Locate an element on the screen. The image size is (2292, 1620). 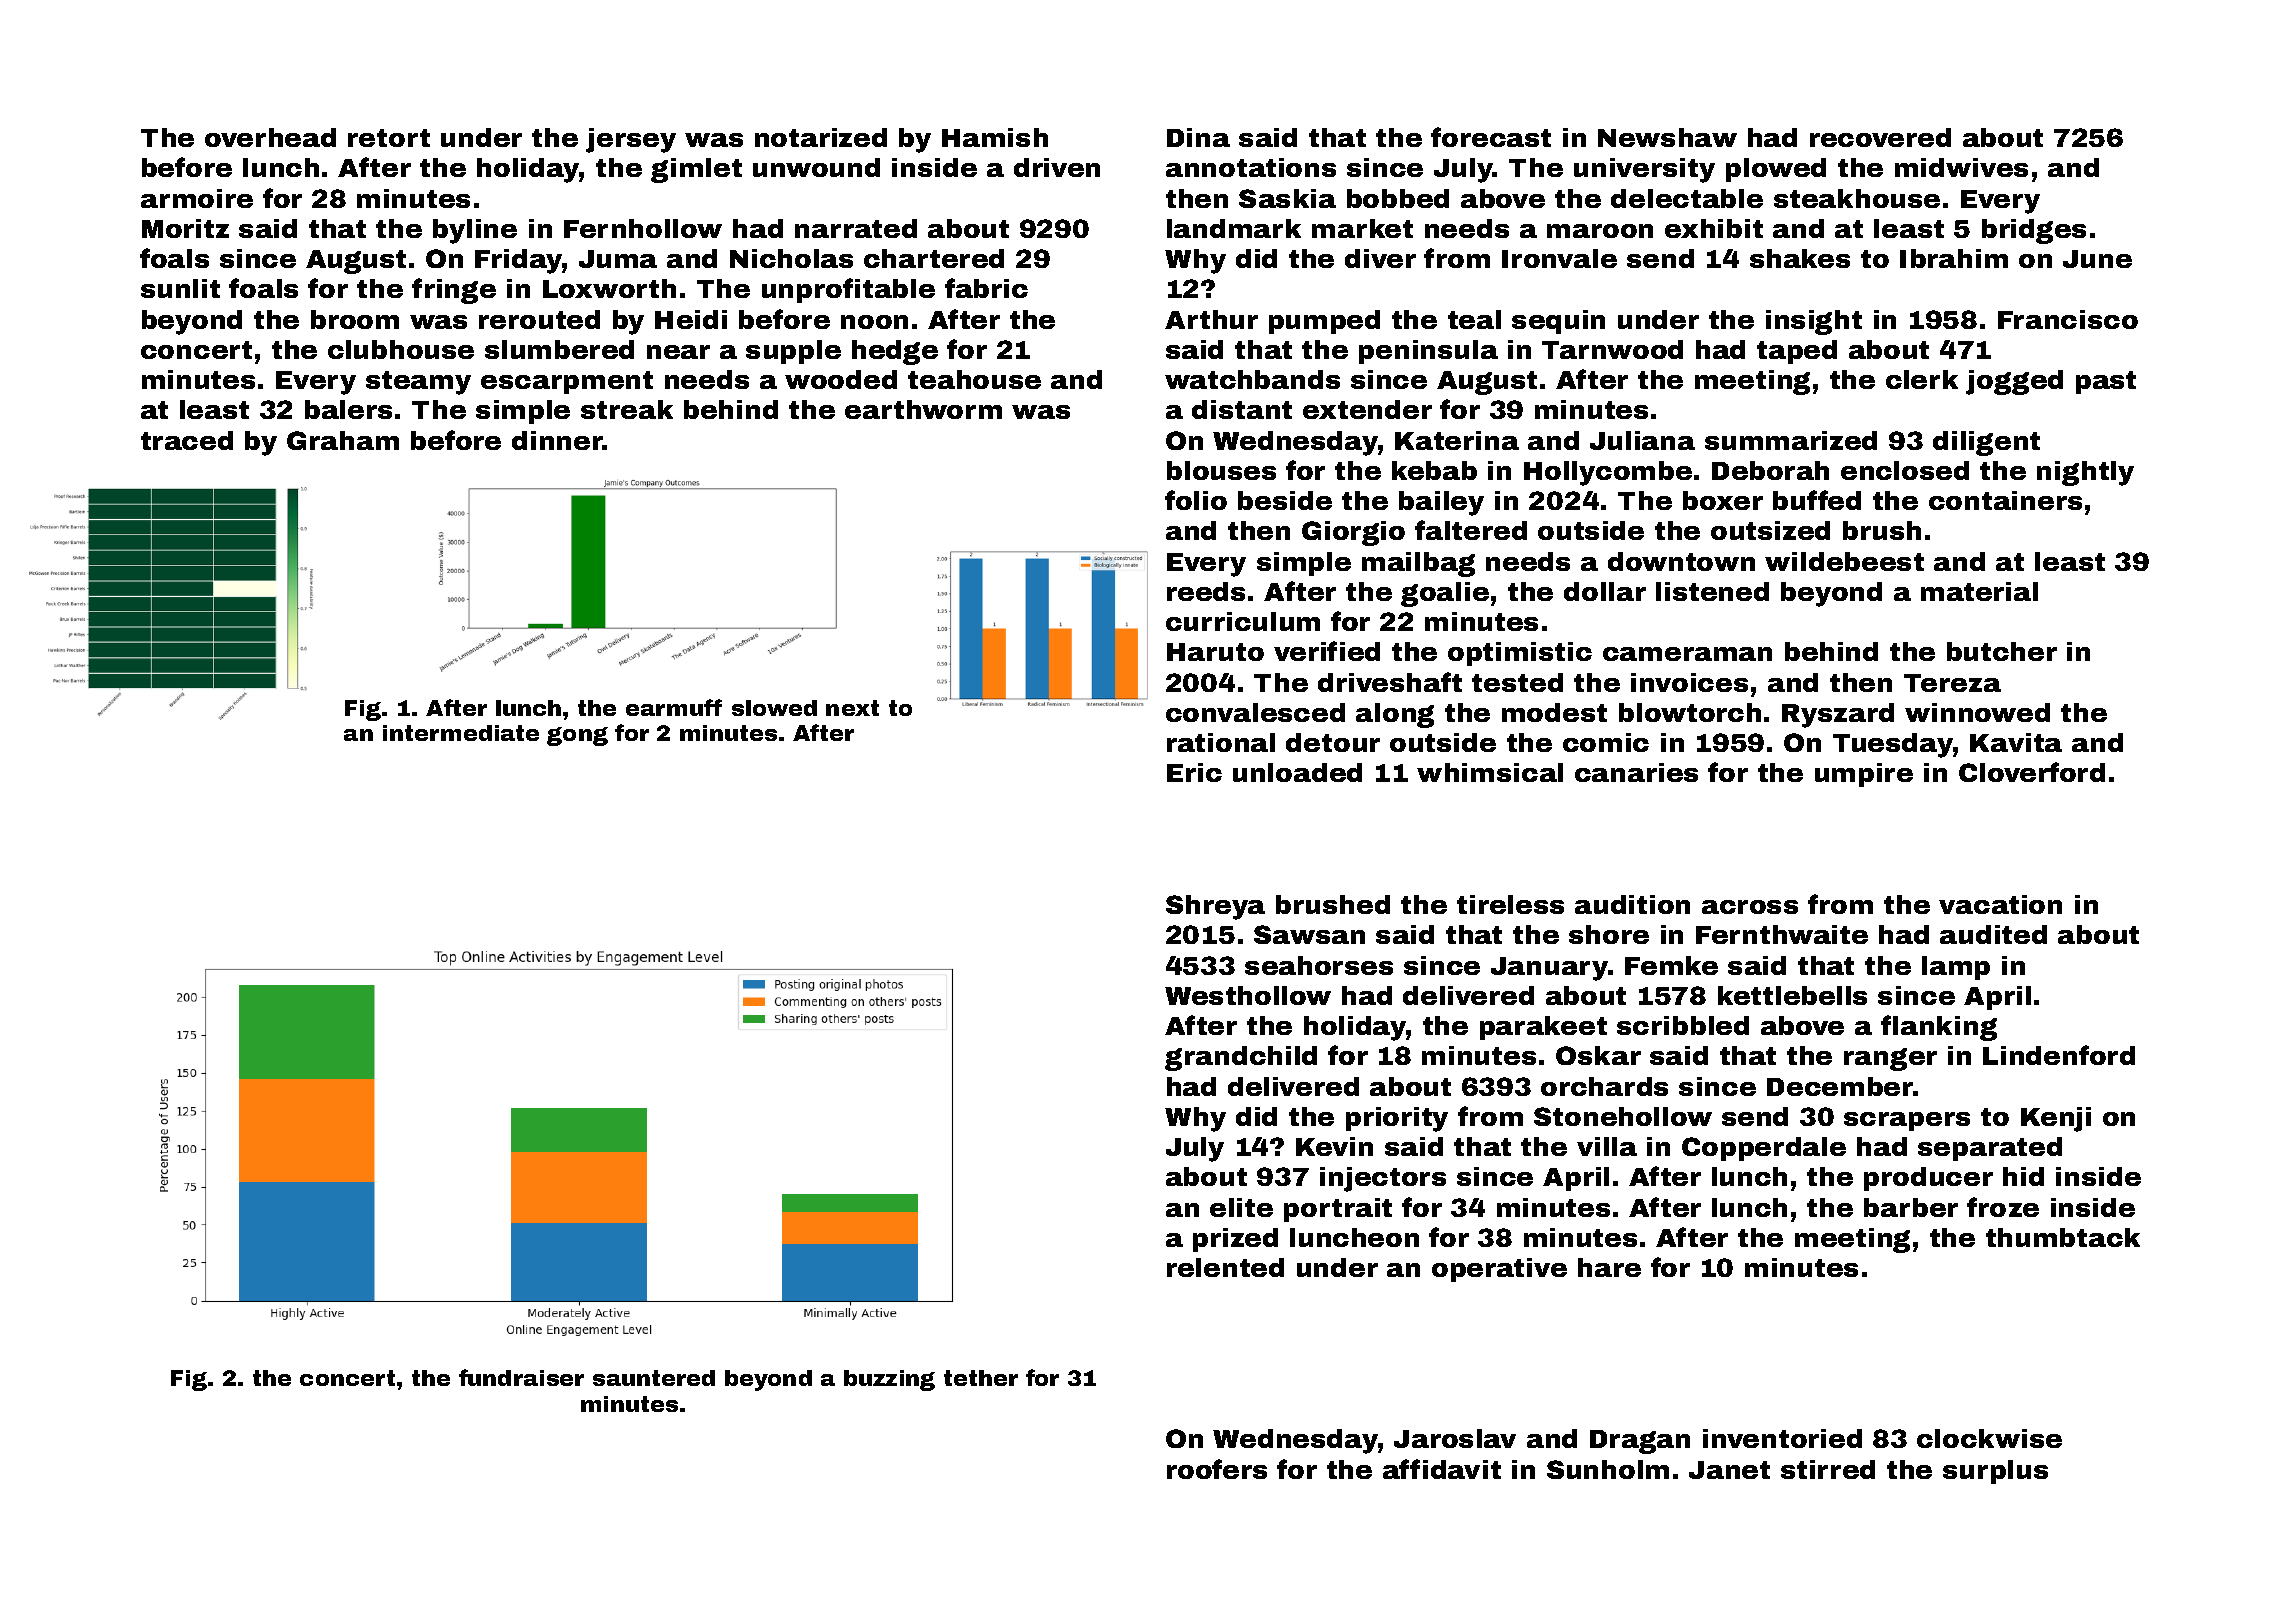
relented is located at coordinates (1225, 1267).
